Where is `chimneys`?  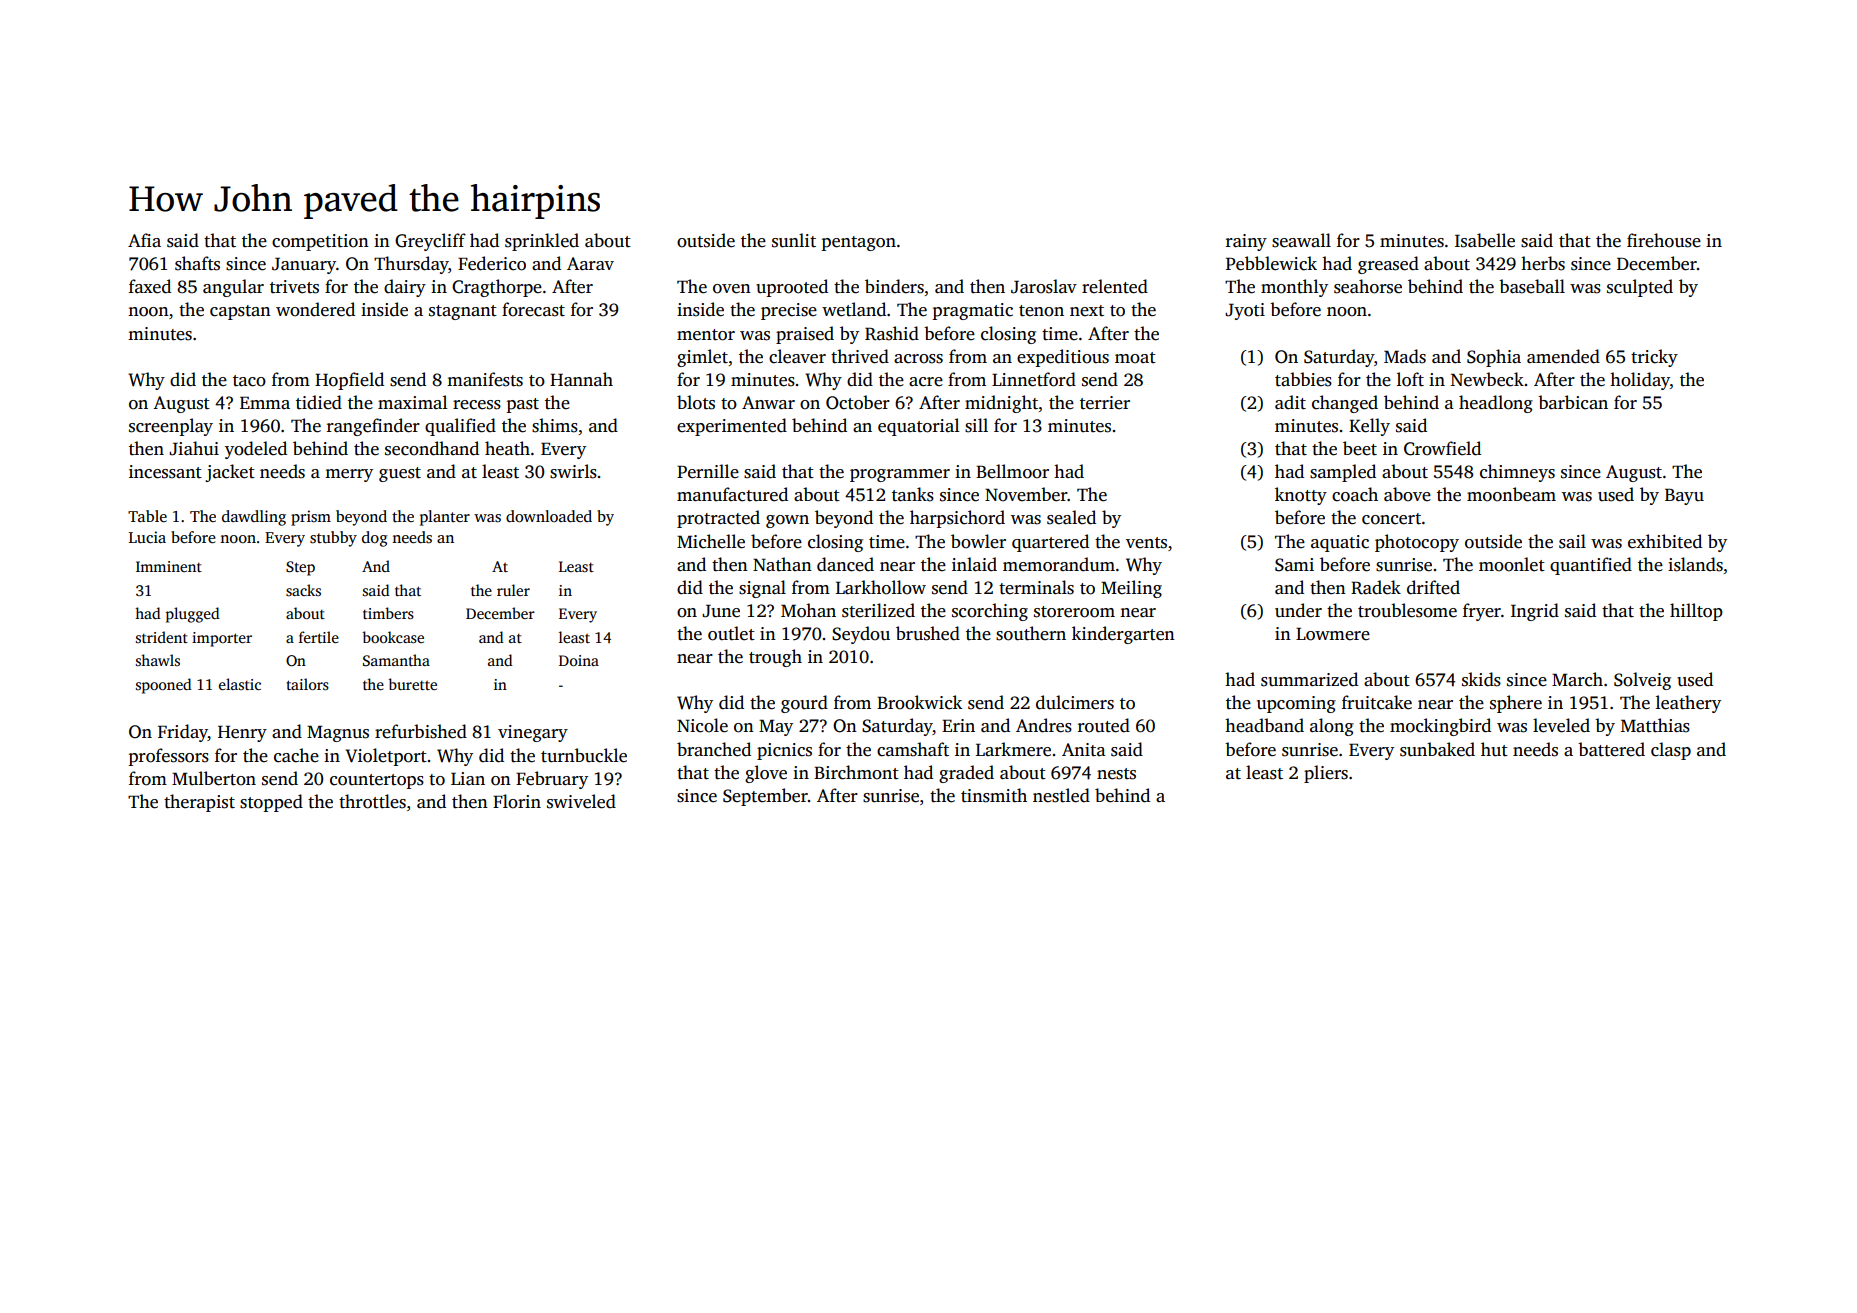 chimneys is located at coordinates (1517, 473).
